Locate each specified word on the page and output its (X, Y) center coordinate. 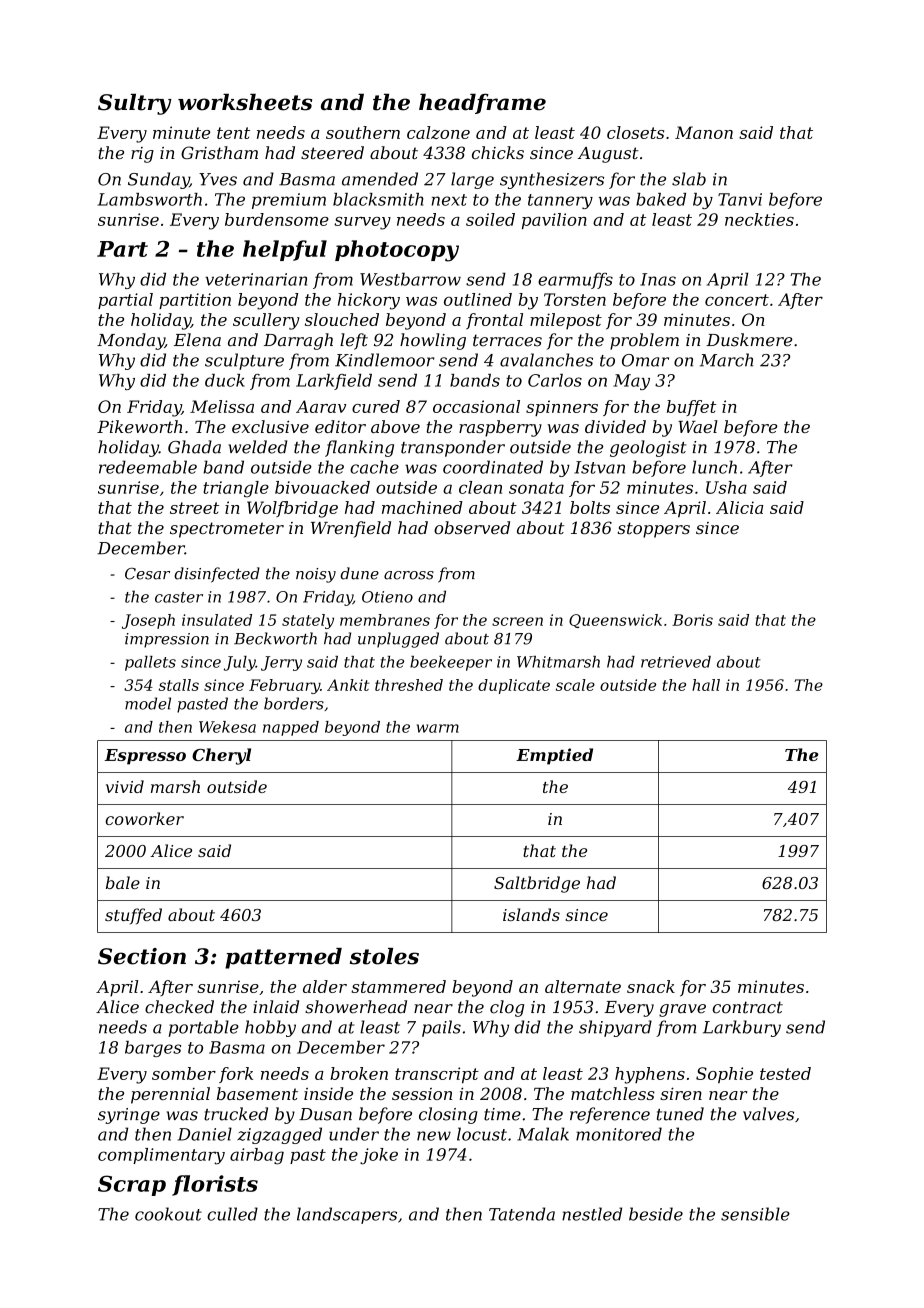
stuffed (133, 916)
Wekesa (227, 727)
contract (747, 1007)
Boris (692, 620)
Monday (131, 341)
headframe (482, 104)
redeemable (148, 467)
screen (517, 621)
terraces (507, 340)
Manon (704, 132)
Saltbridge (537, 884)
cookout (168, 1214)
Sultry (135, 104)
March (726, 360)
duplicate (514, 686)
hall (706, 685)
